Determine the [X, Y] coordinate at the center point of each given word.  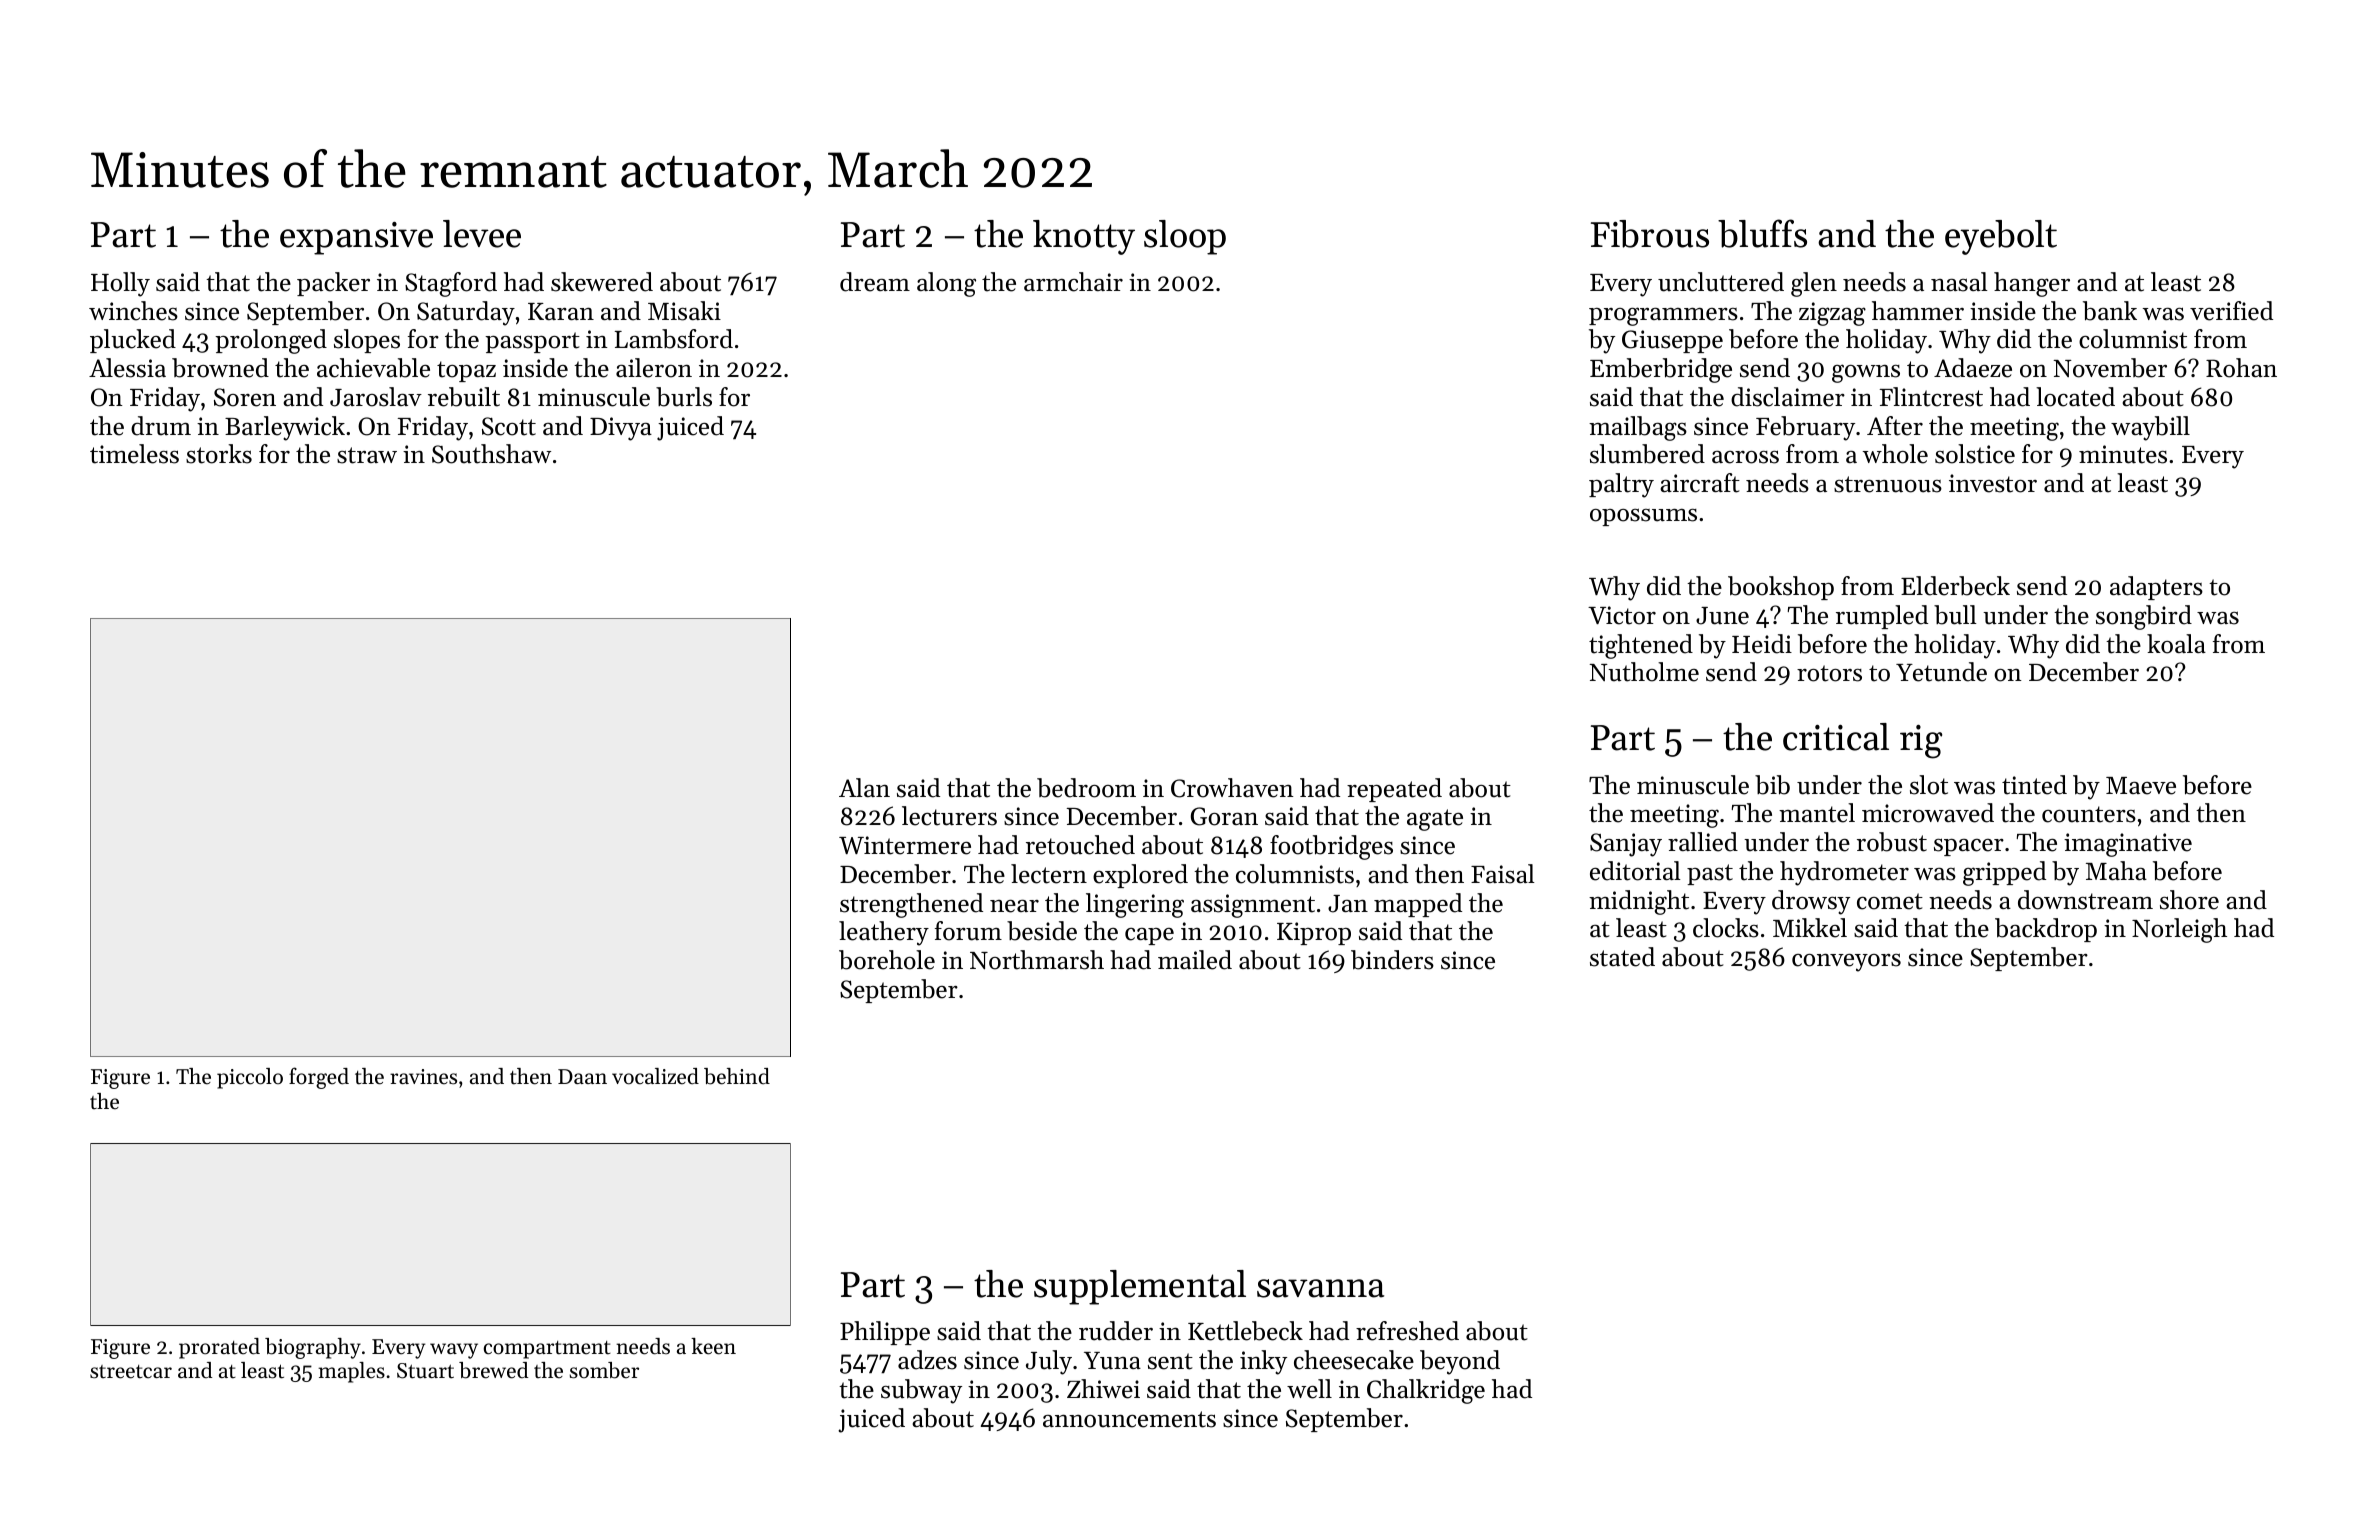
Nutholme [1644, 672]
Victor [1622, 615]
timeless [134, 454]
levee [482, 234]
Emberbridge [1661, 370]
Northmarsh [1037, 960]
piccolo [250, 1078]
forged [319, 1078]
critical [1836, 737]
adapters [2156, 588]
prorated [219, 1348]
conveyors [1846, 962]
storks [219, 454]
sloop [1185, 237]
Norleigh [2179, 930]
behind [737, 1076]
